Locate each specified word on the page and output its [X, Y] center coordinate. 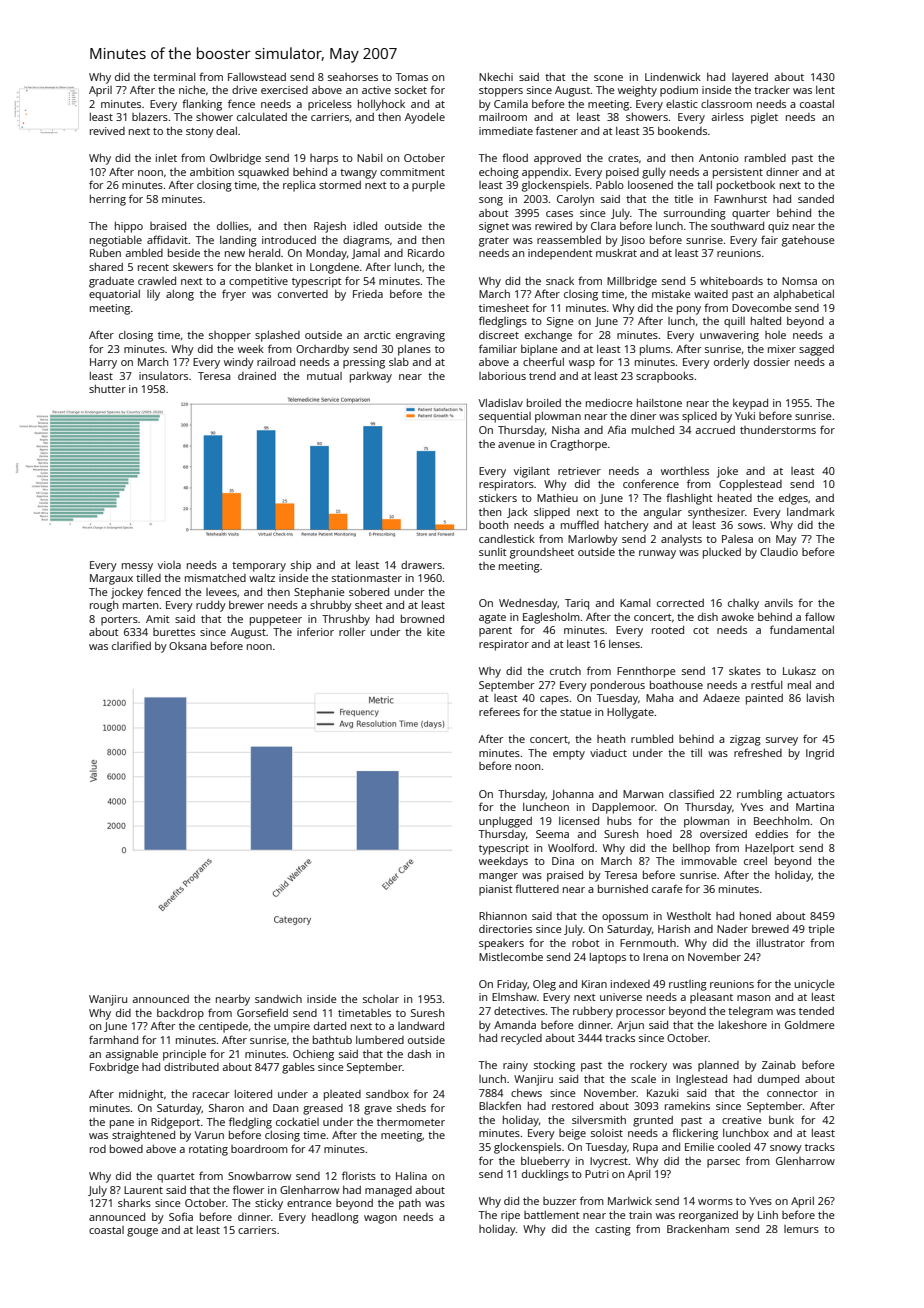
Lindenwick [673, 77]
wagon [380, 1219]
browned [422, 619]
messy [137, 567]
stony [200, 133]
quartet [175, 1178]
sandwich [278, 999]
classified [691, 793]
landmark [811, 512]
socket [411, 90]
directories [505, 929]
